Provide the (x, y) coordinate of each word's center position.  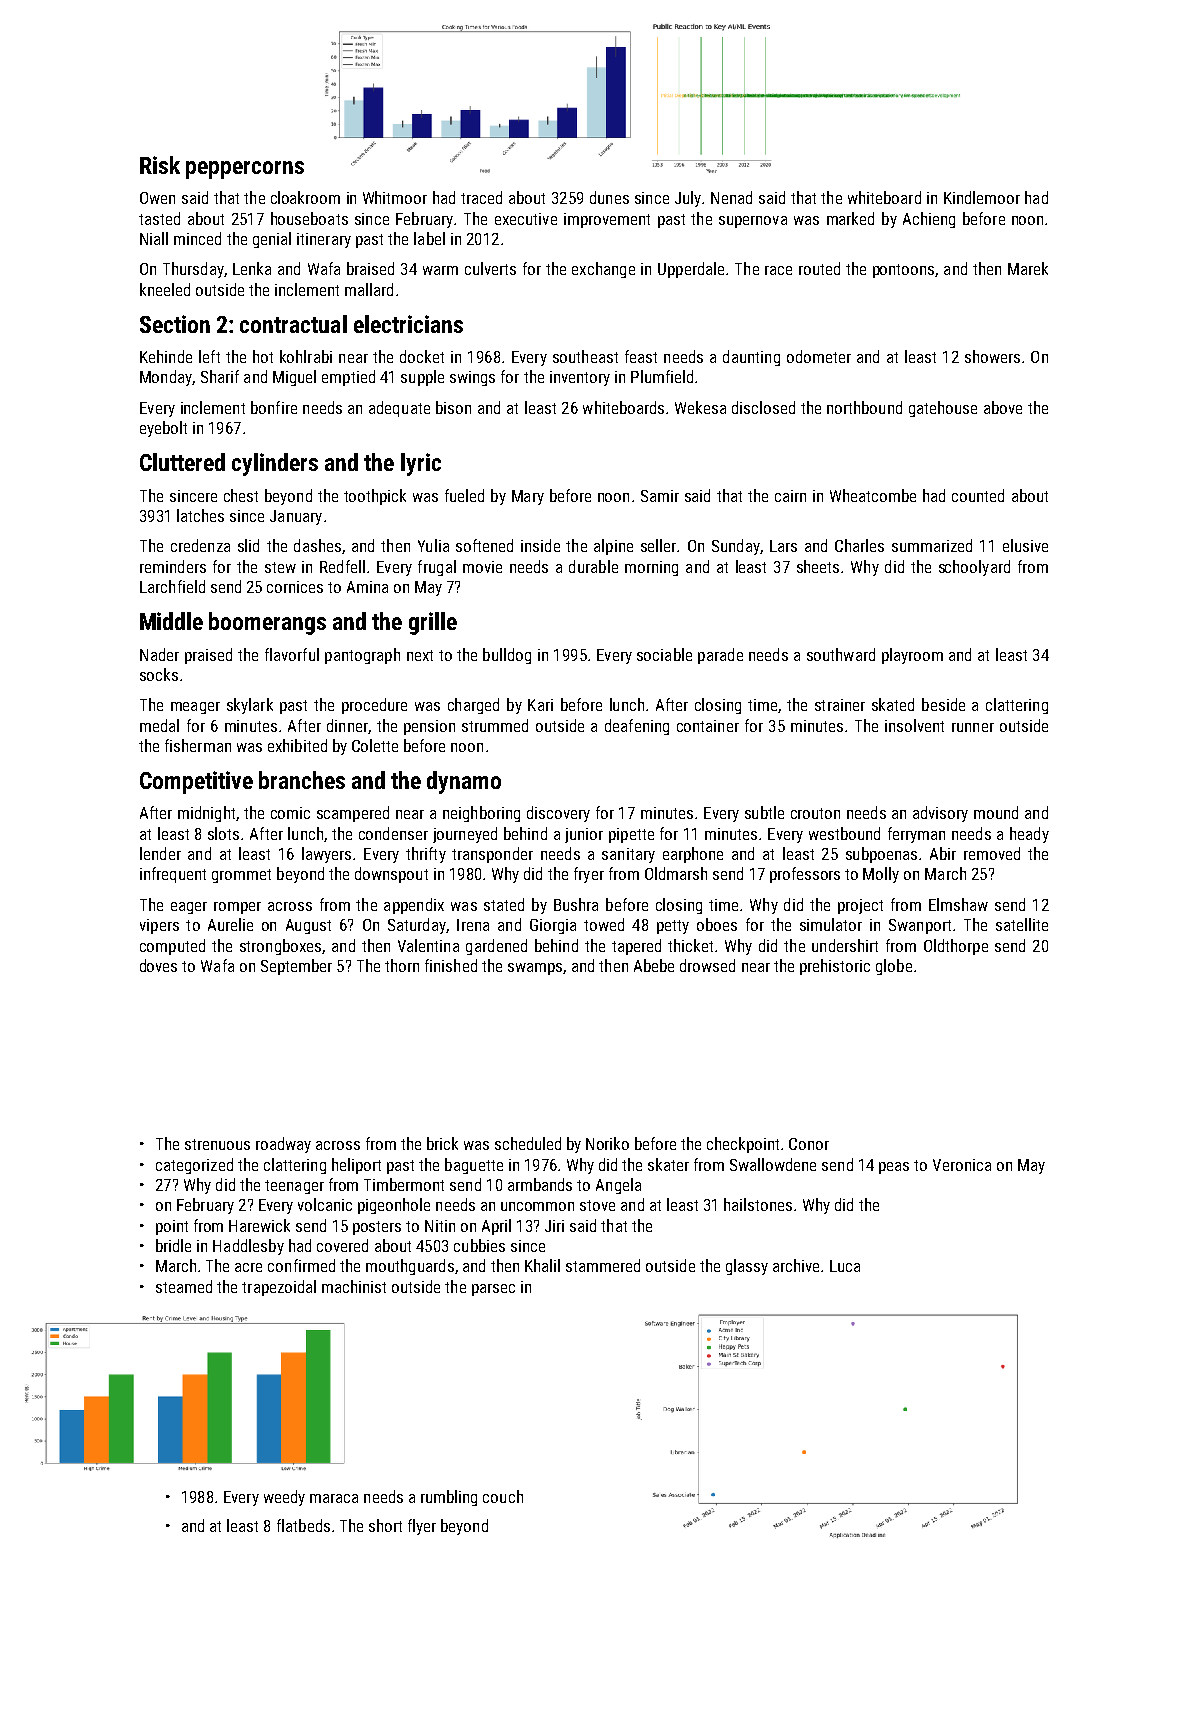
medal (159, 725)
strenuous (217, 1144)
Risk (160, 165)
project (860, 906)
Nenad (731, 197)
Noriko (607, 1143)
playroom (912, 656)
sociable (664, 654)
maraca (334, 1498)
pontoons (903, 271)
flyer (422, 1527)
